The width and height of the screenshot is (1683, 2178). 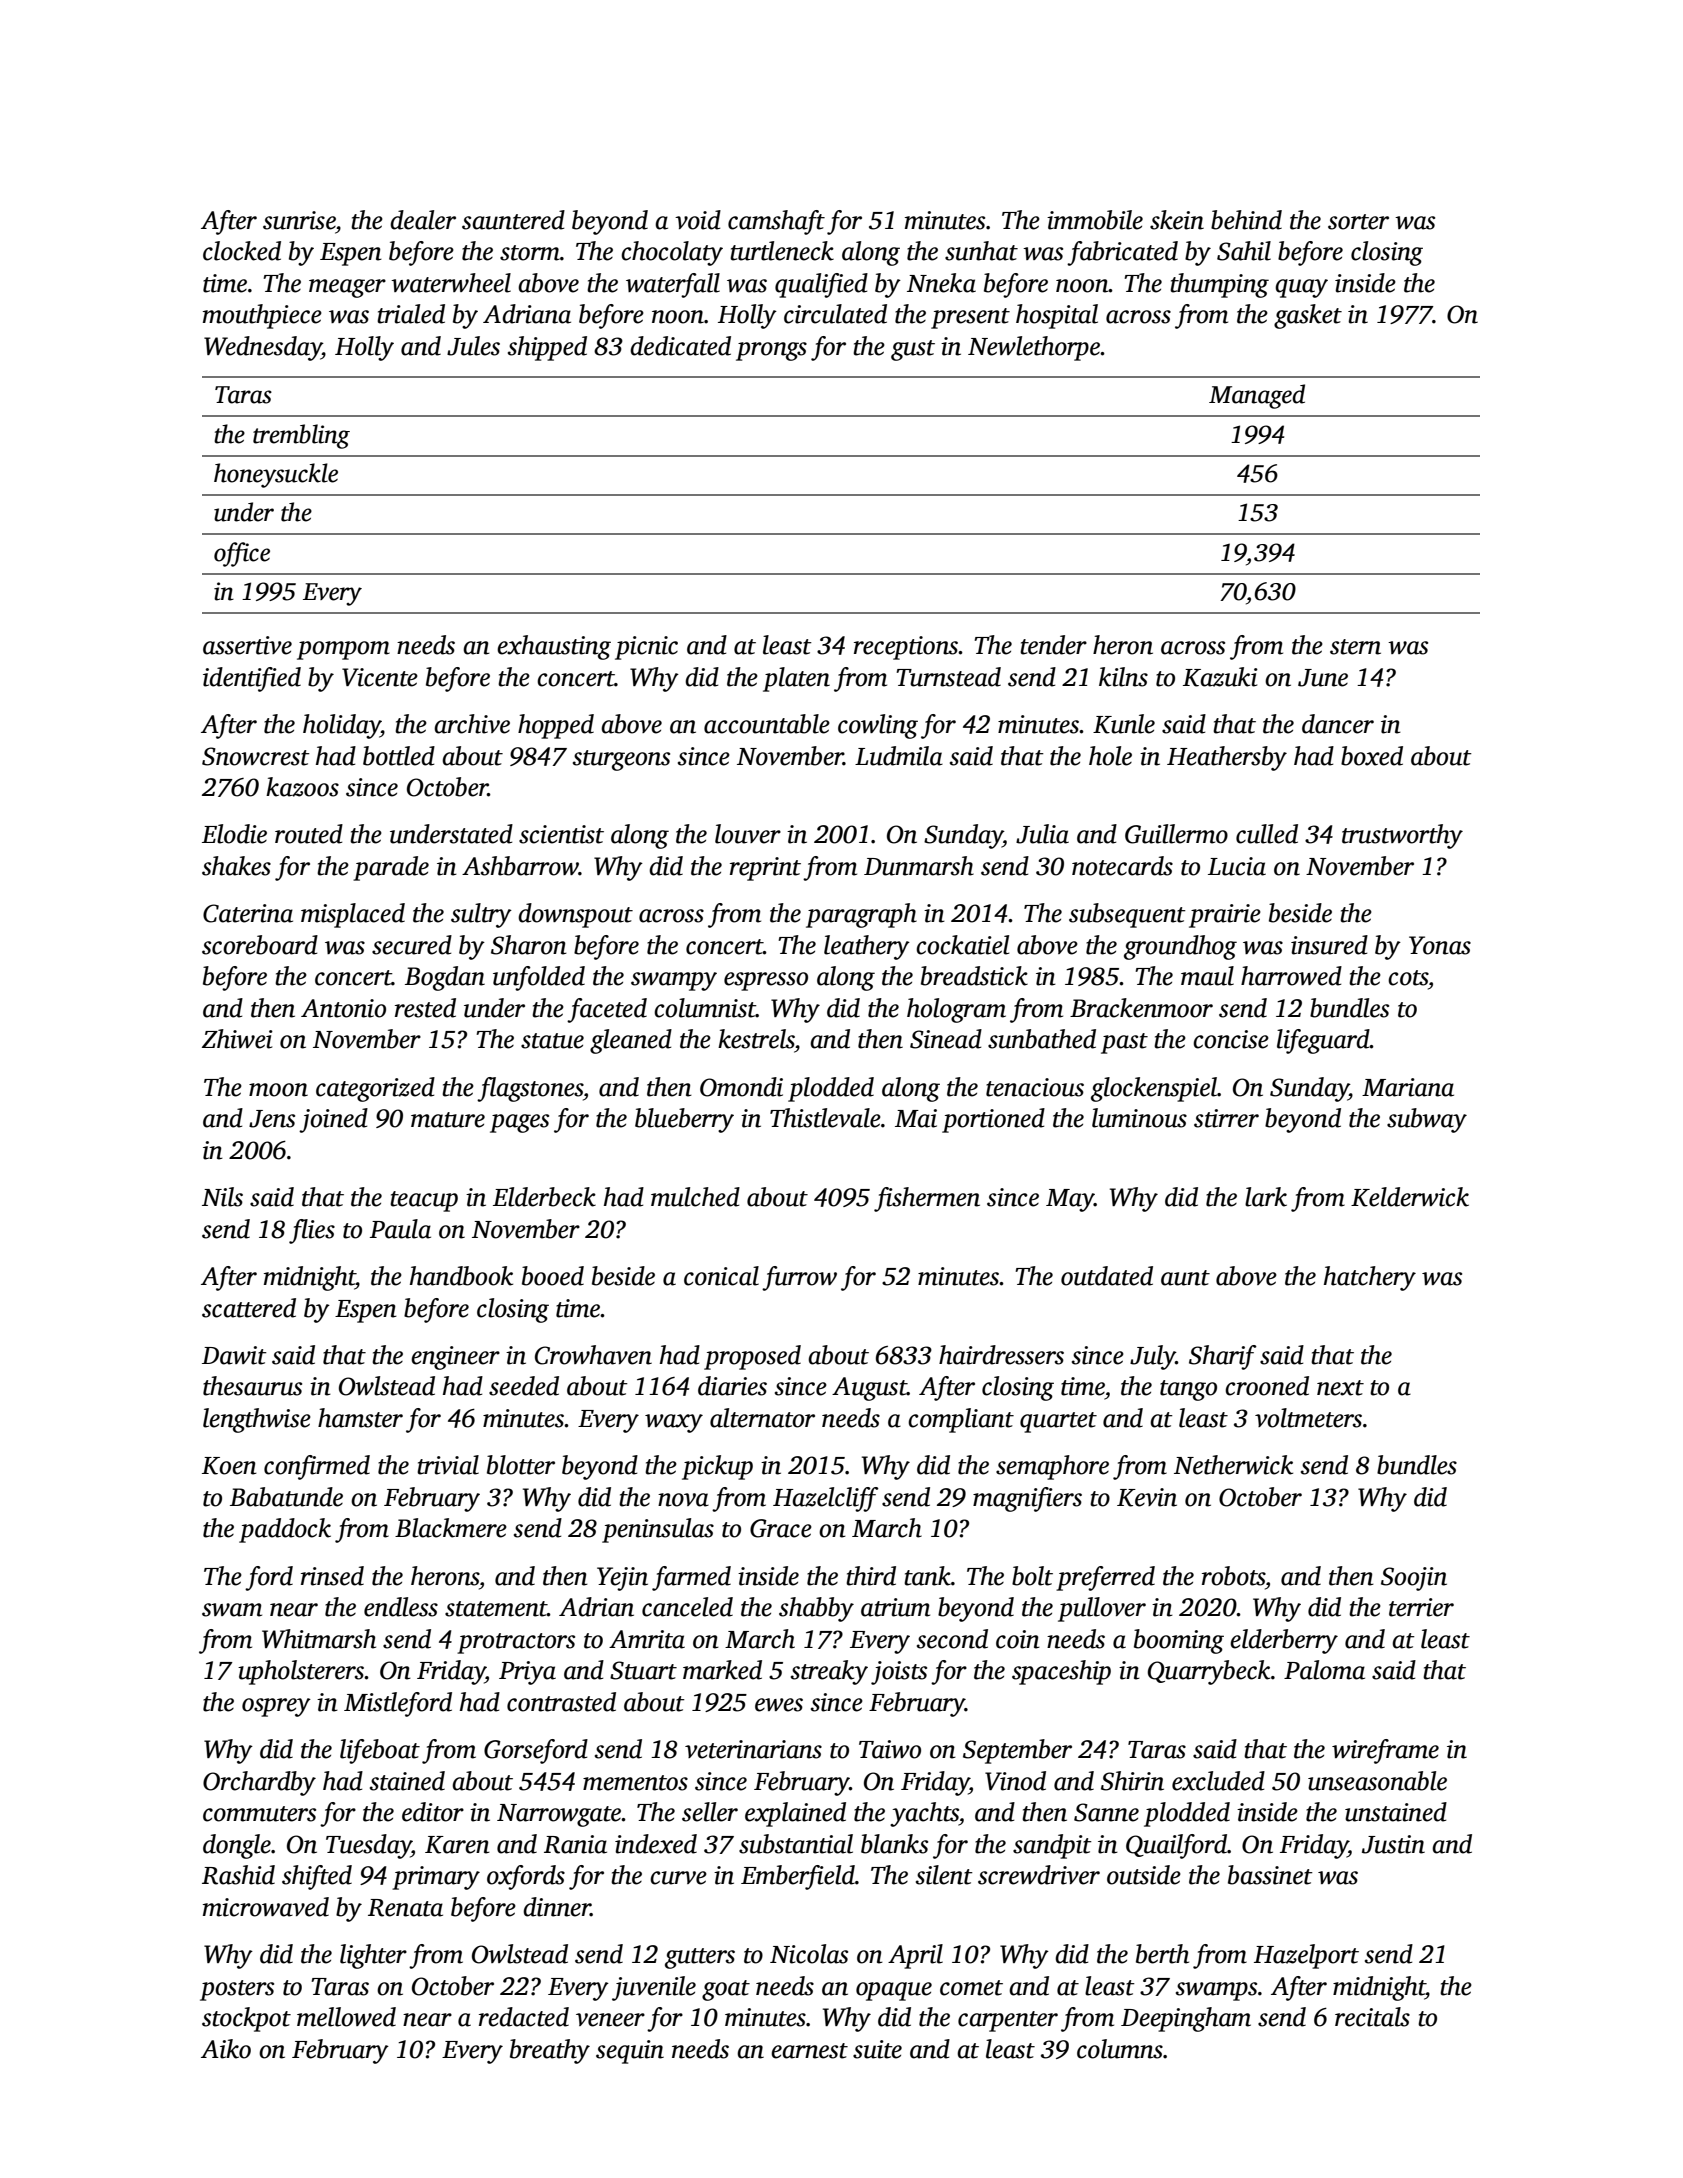 What do you see at coordinates (796, 679) in the screenshot?
I see `platen` at bounding box center [796, 679].
